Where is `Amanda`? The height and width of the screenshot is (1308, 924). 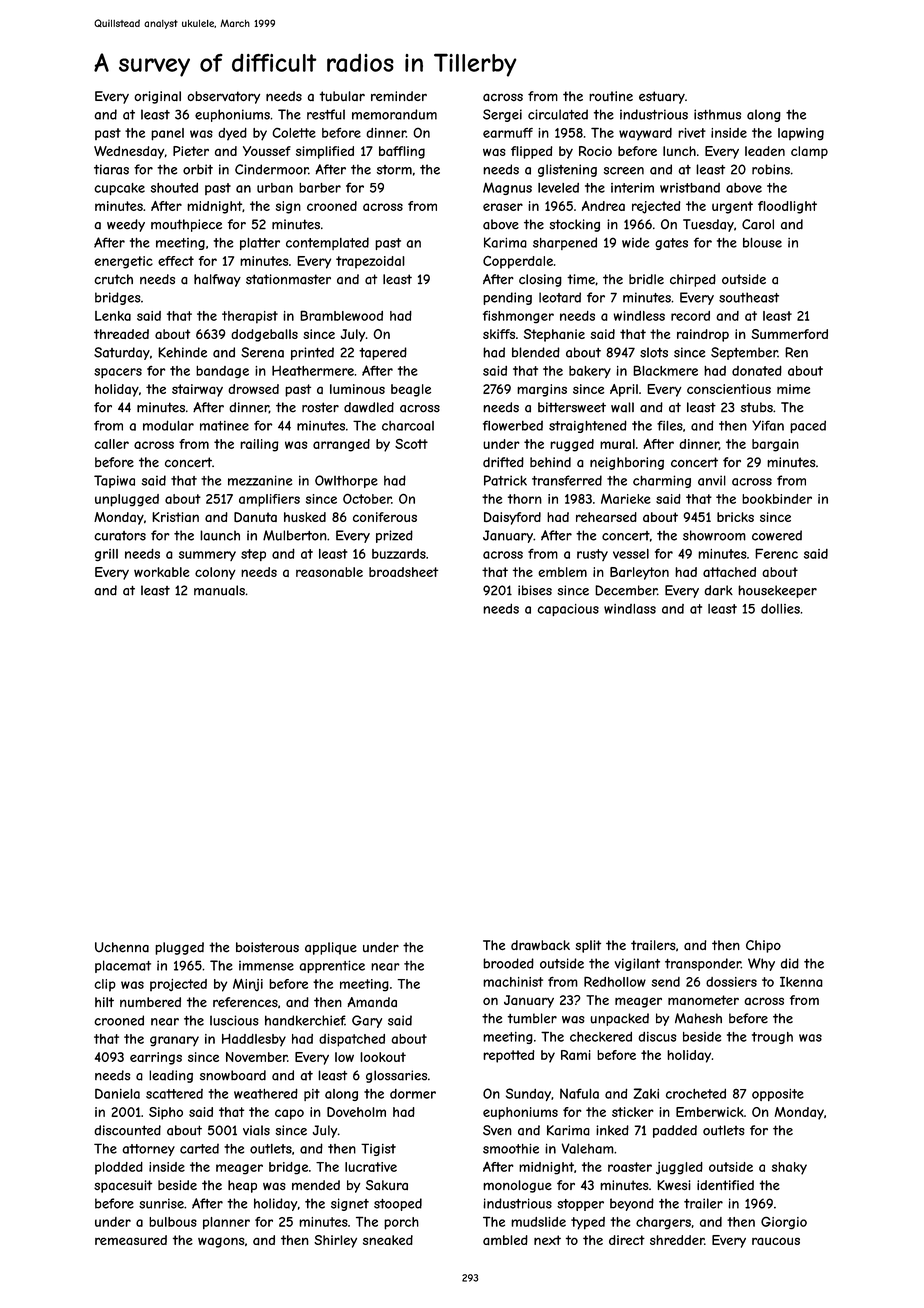 Amanda is located at coordinates (372, 1002).
